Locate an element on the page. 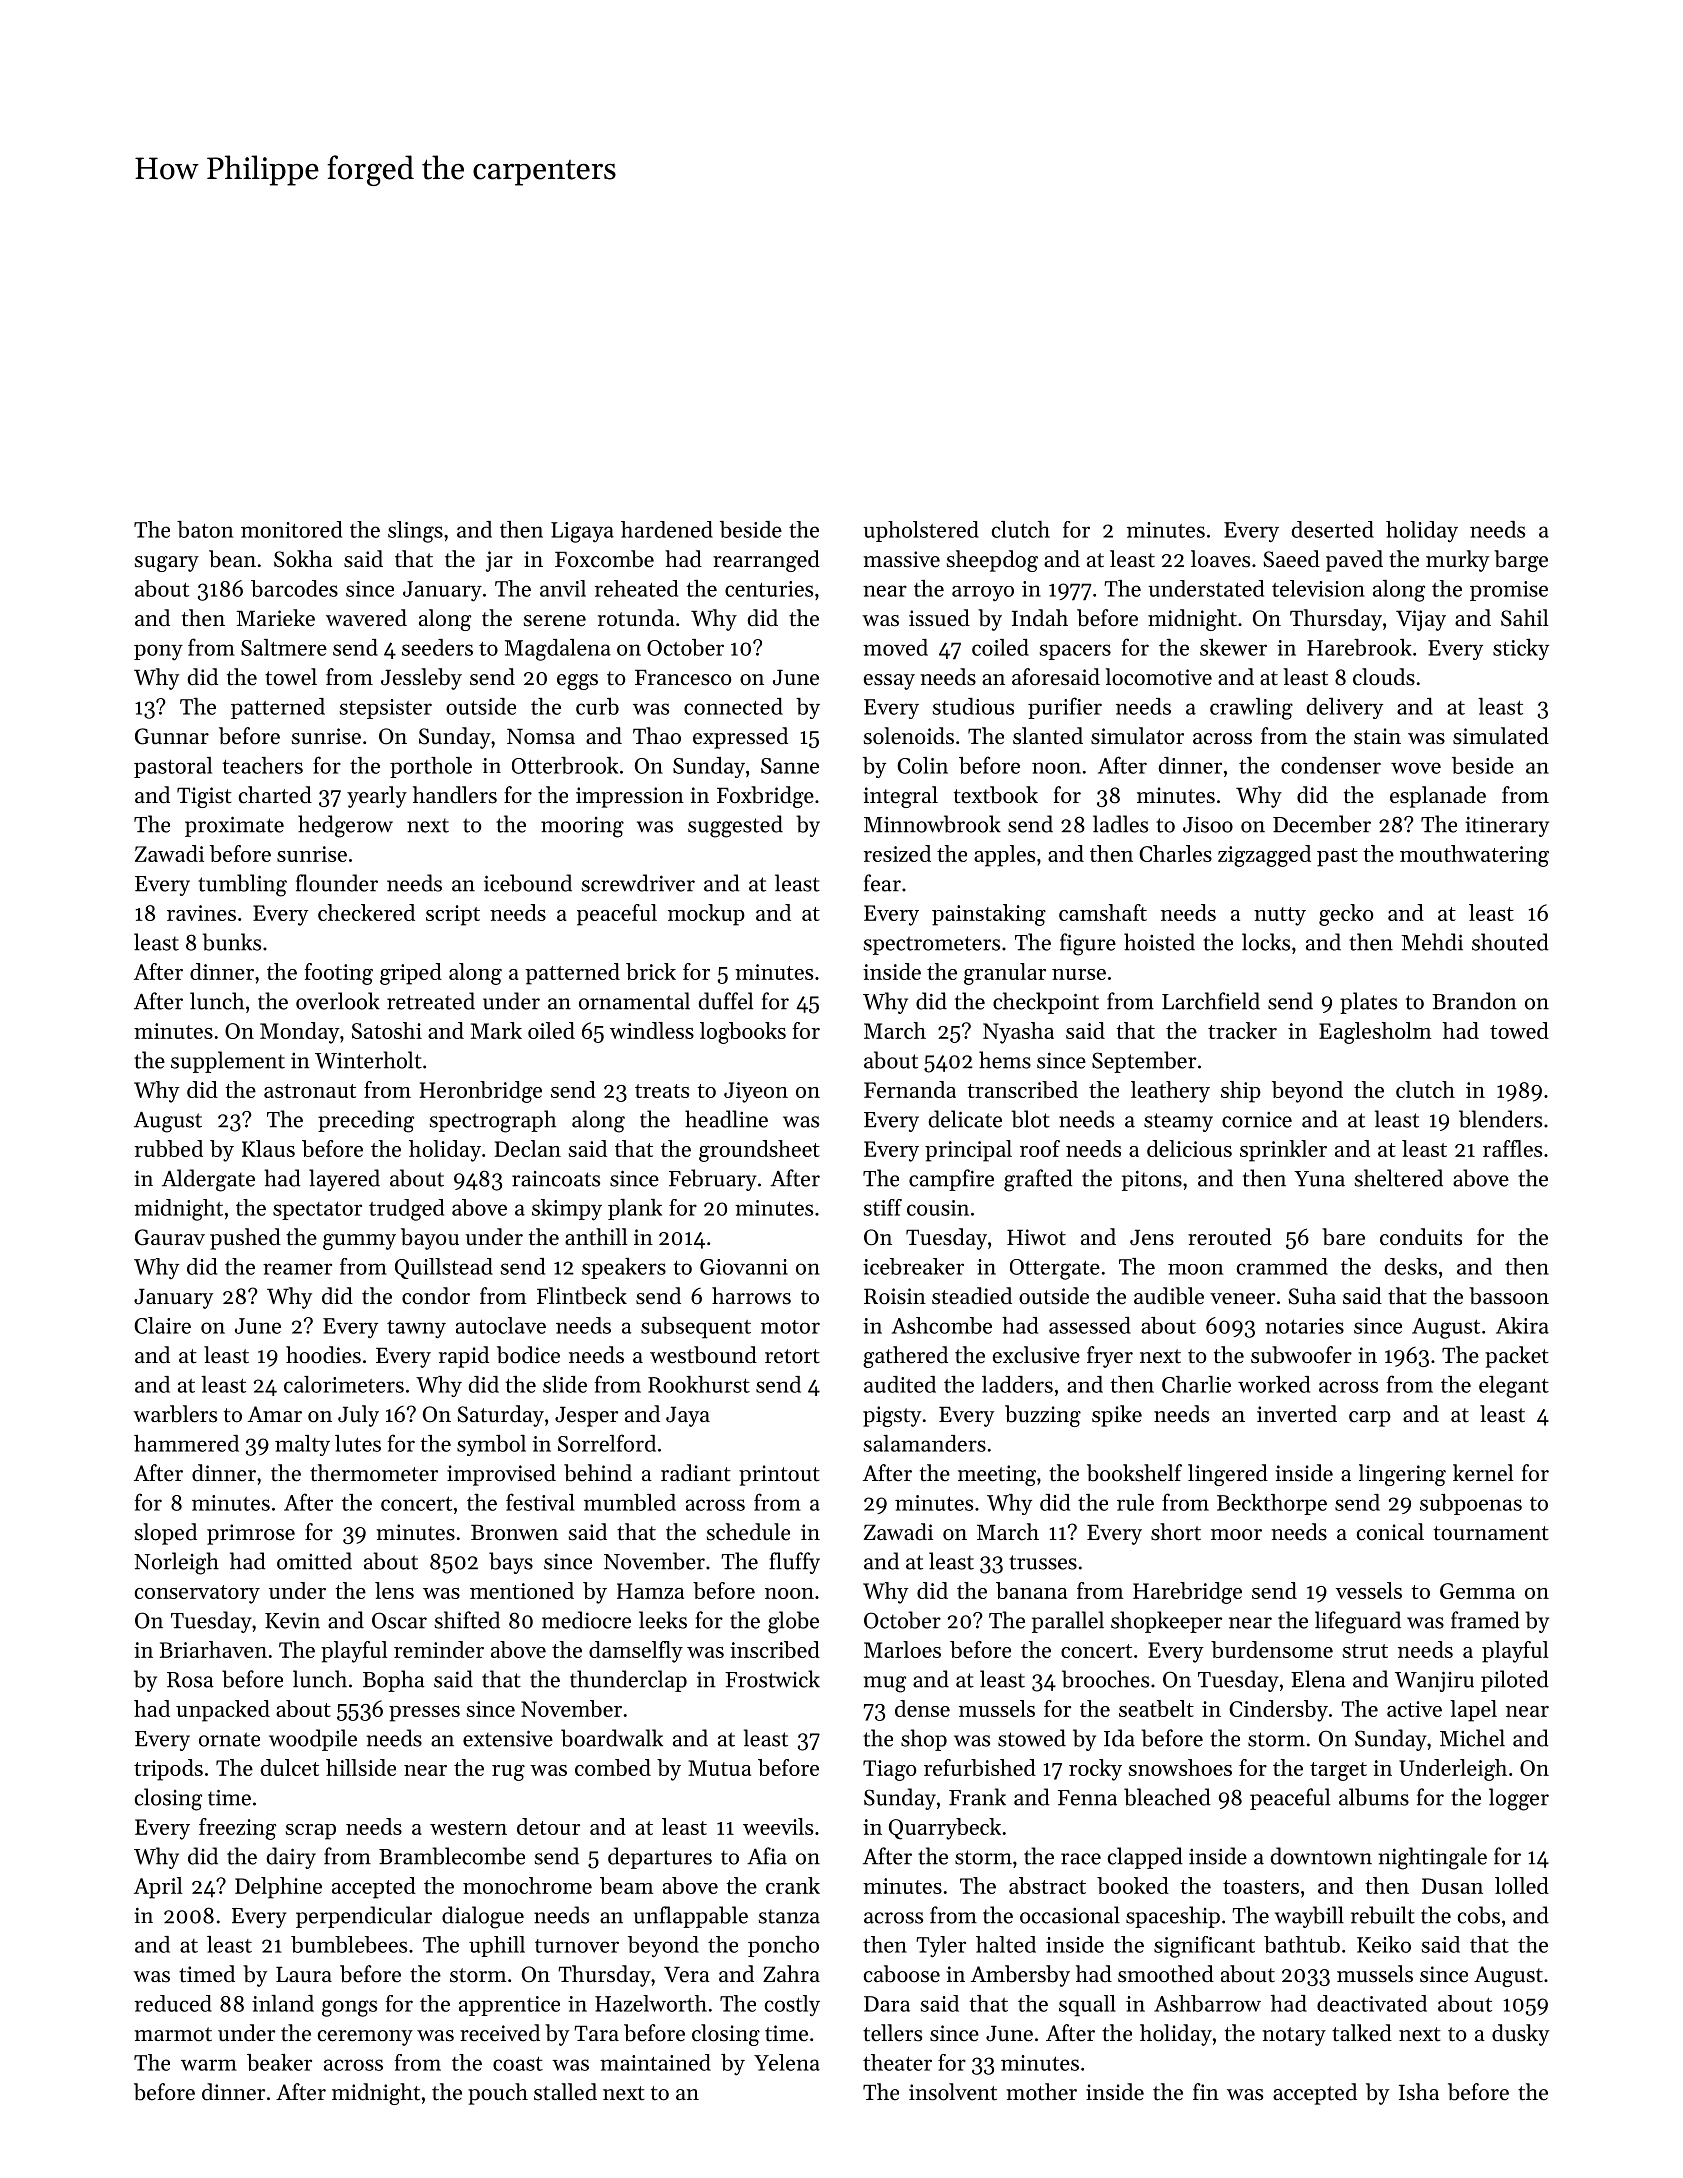 This page has width=1683, height=2178. Gemma is located at coordinates (1477, 1591).
